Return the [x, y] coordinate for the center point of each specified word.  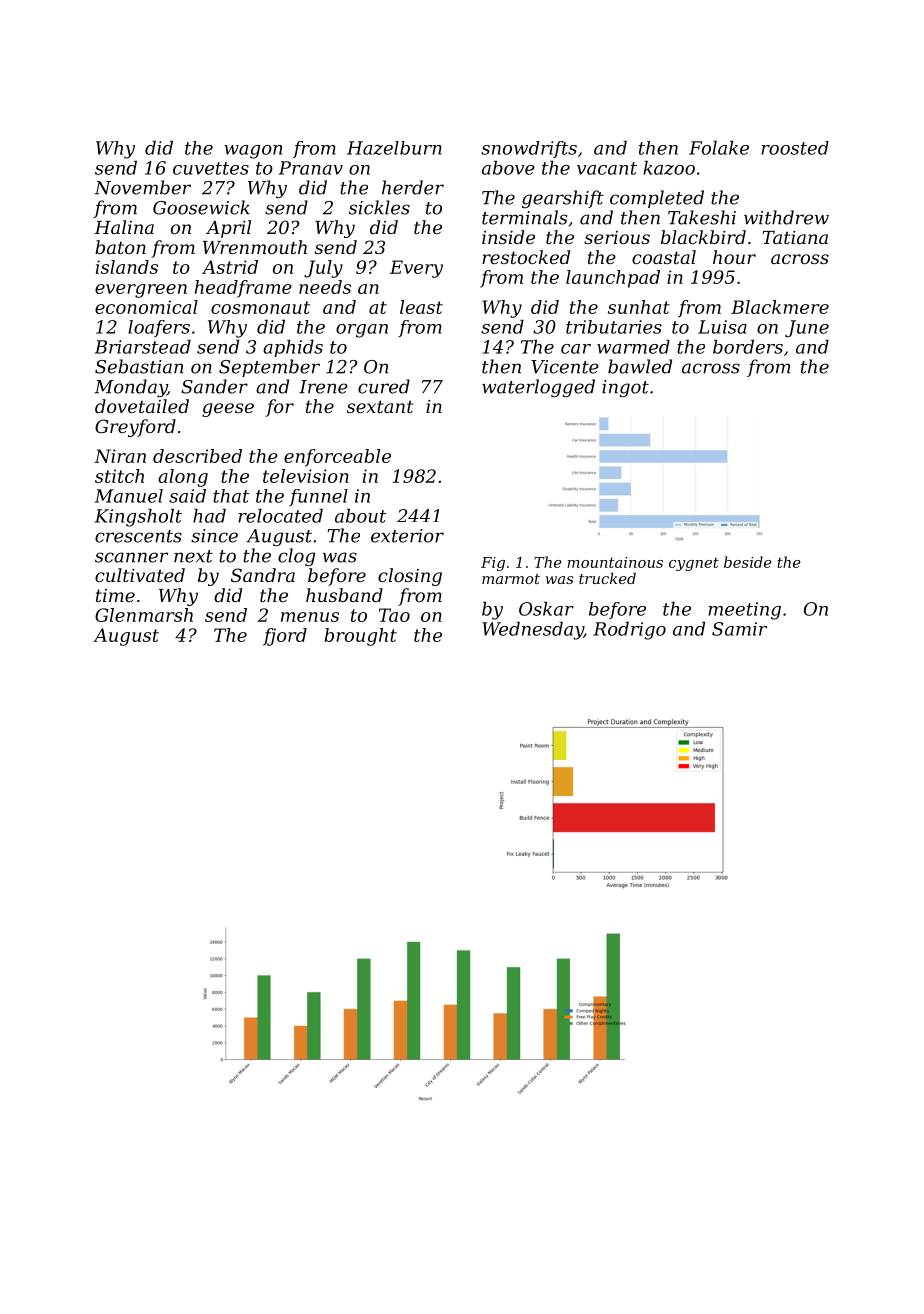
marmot [511, 579]
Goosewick [201, 207]
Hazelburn [394, 148]
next [193, 556]
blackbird [703, 237]
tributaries [614, 327]
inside [508, 237]
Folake [719, 148]
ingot [625, 388]
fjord [285, 637]
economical [146, 307]
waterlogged [538, 388]
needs [325, 287]
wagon [253, 152]
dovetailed [142, 406]
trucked [607, 578]
